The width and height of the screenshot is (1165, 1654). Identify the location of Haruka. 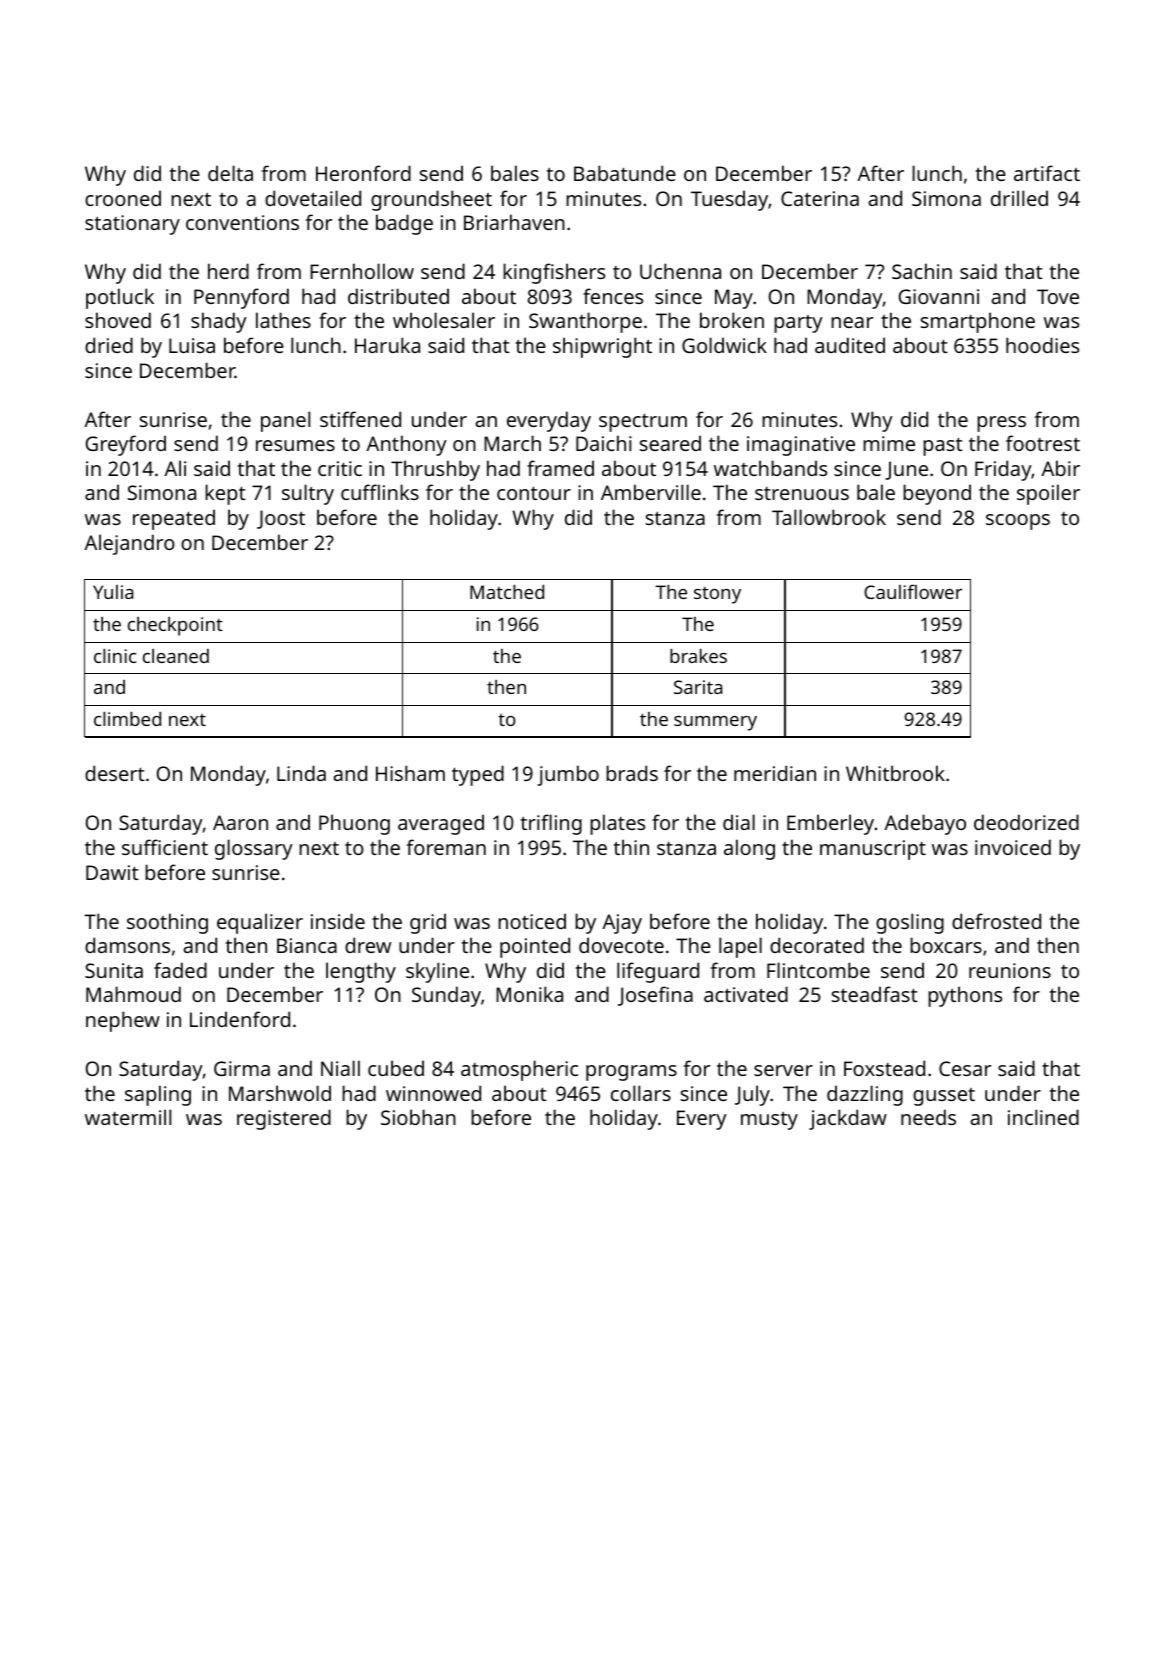
(387, 345).
